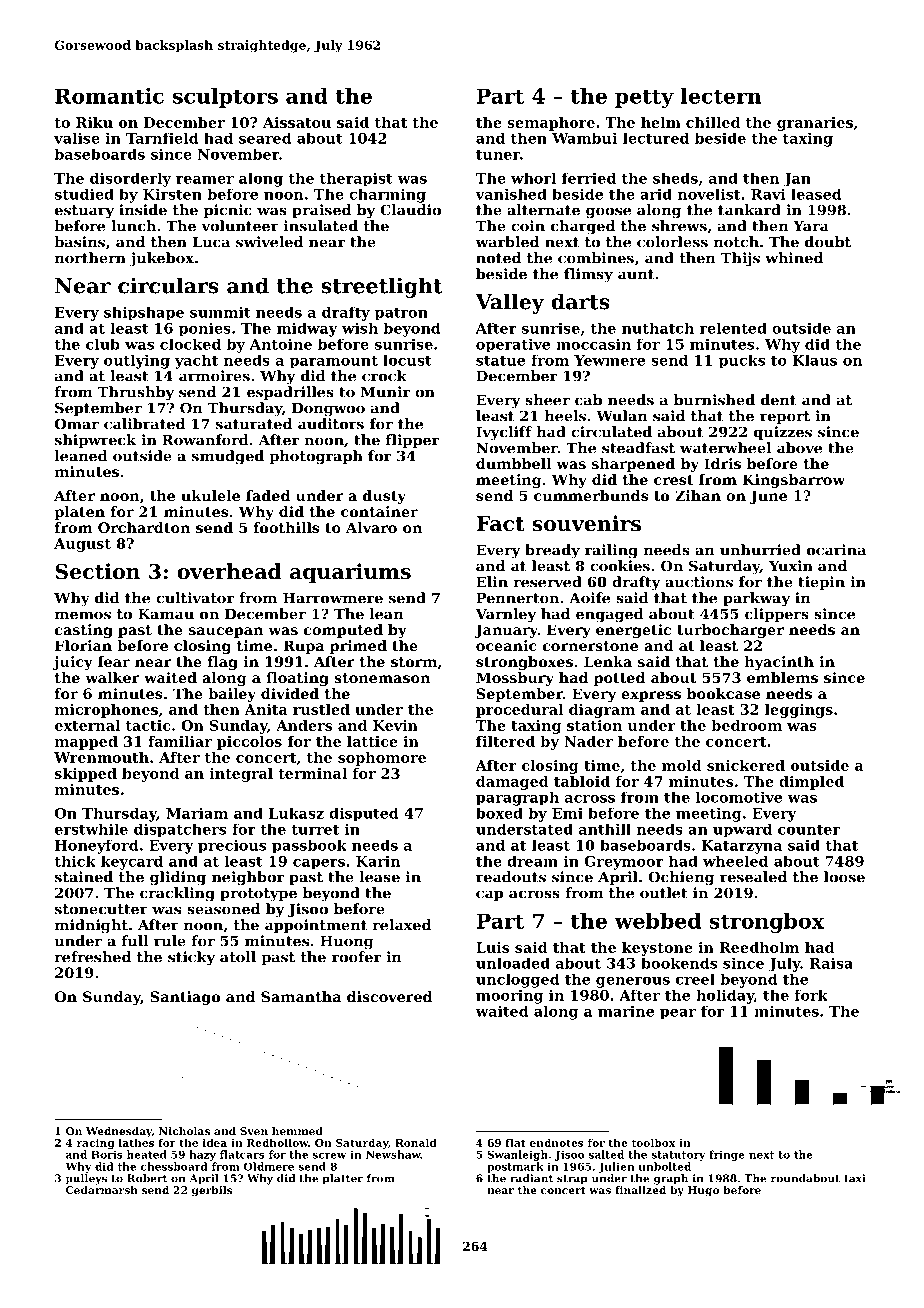 The width and height of the screenshot is (924, 1308). What do you see at coordinates (297, 122) in the screenshot?
I see `Aissatou` at bounding box center [297, 122].
